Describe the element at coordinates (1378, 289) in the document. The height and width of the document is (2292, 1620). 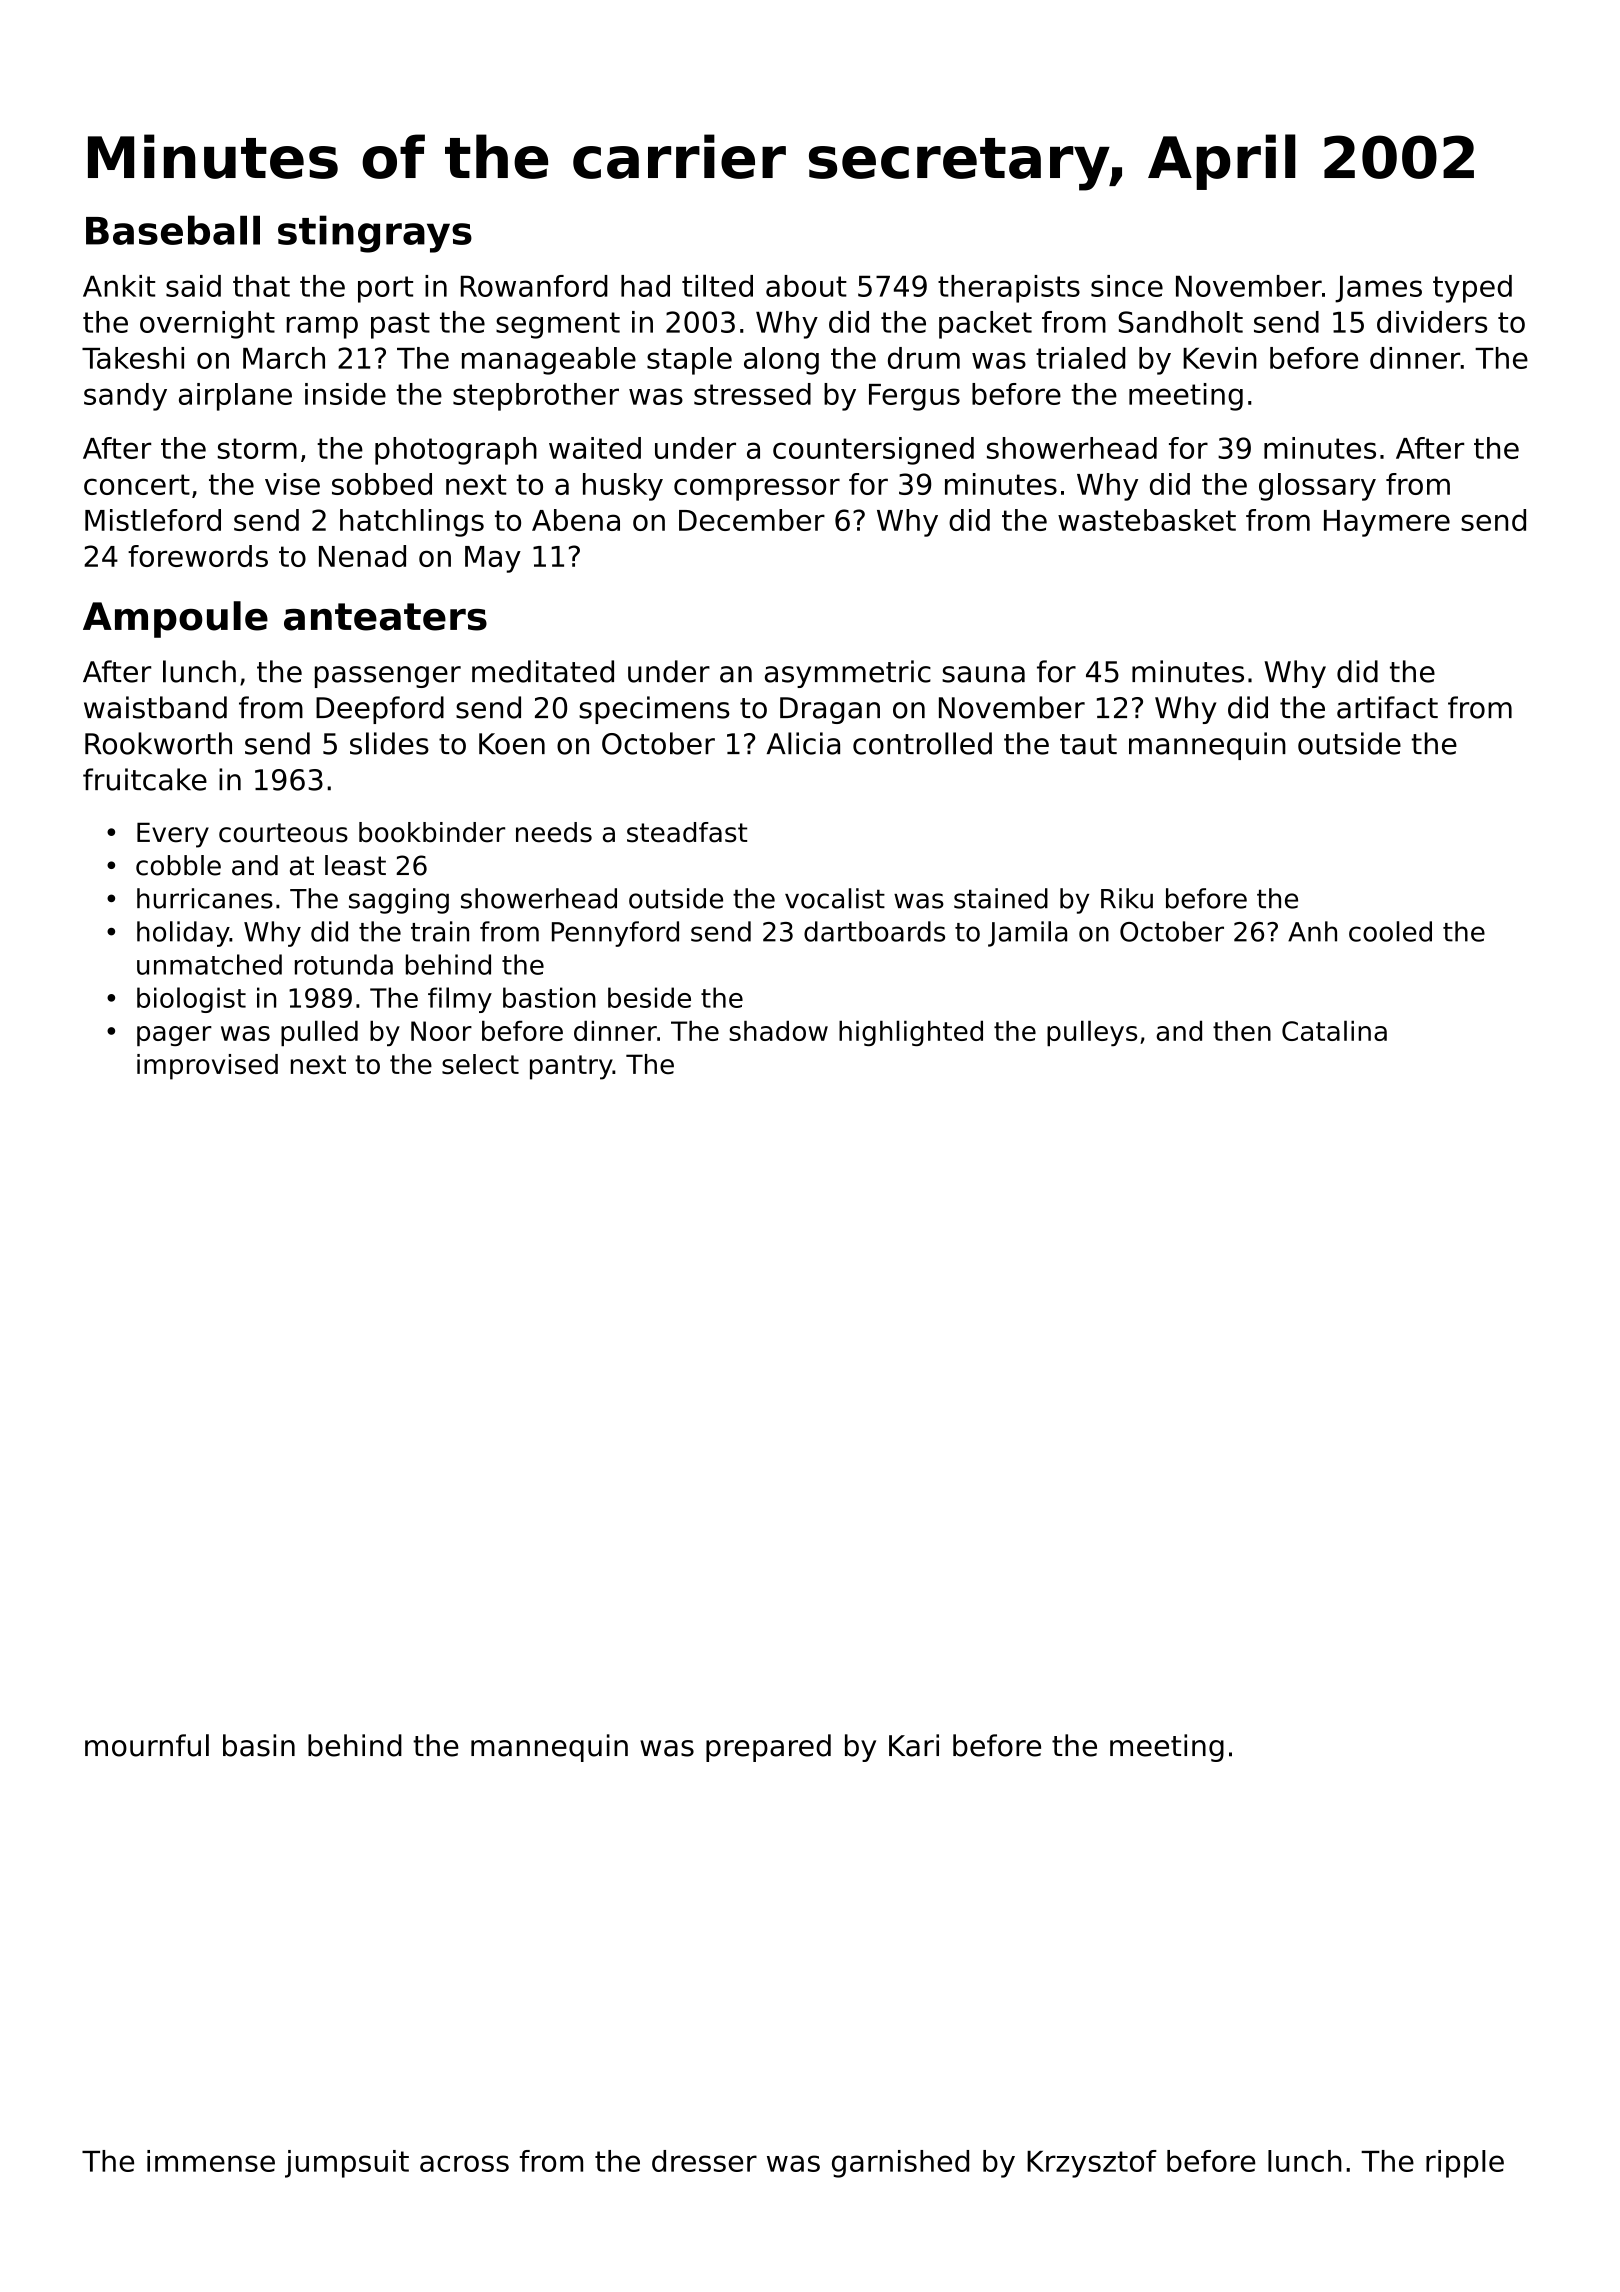
I see `James` at that location.
